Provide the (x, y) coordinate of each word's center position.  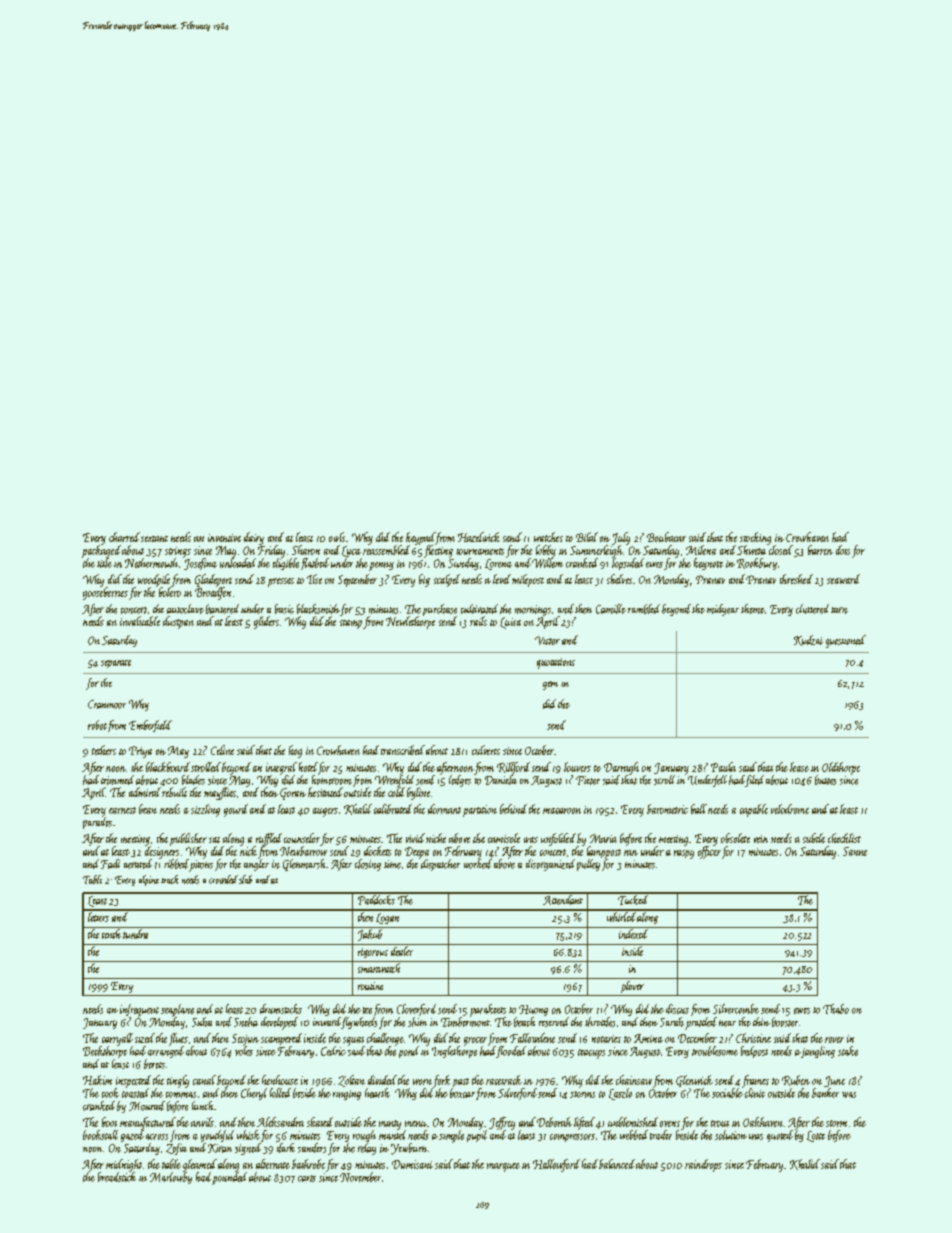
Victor (547, 640)
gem (550, 685)
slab (245, 879)
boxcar (462, 1093)
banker (825, 1093)
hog (295, 751)
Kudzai (808, 640)
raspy (684, 854)
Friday (271, 551)
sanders (312, 1148)
